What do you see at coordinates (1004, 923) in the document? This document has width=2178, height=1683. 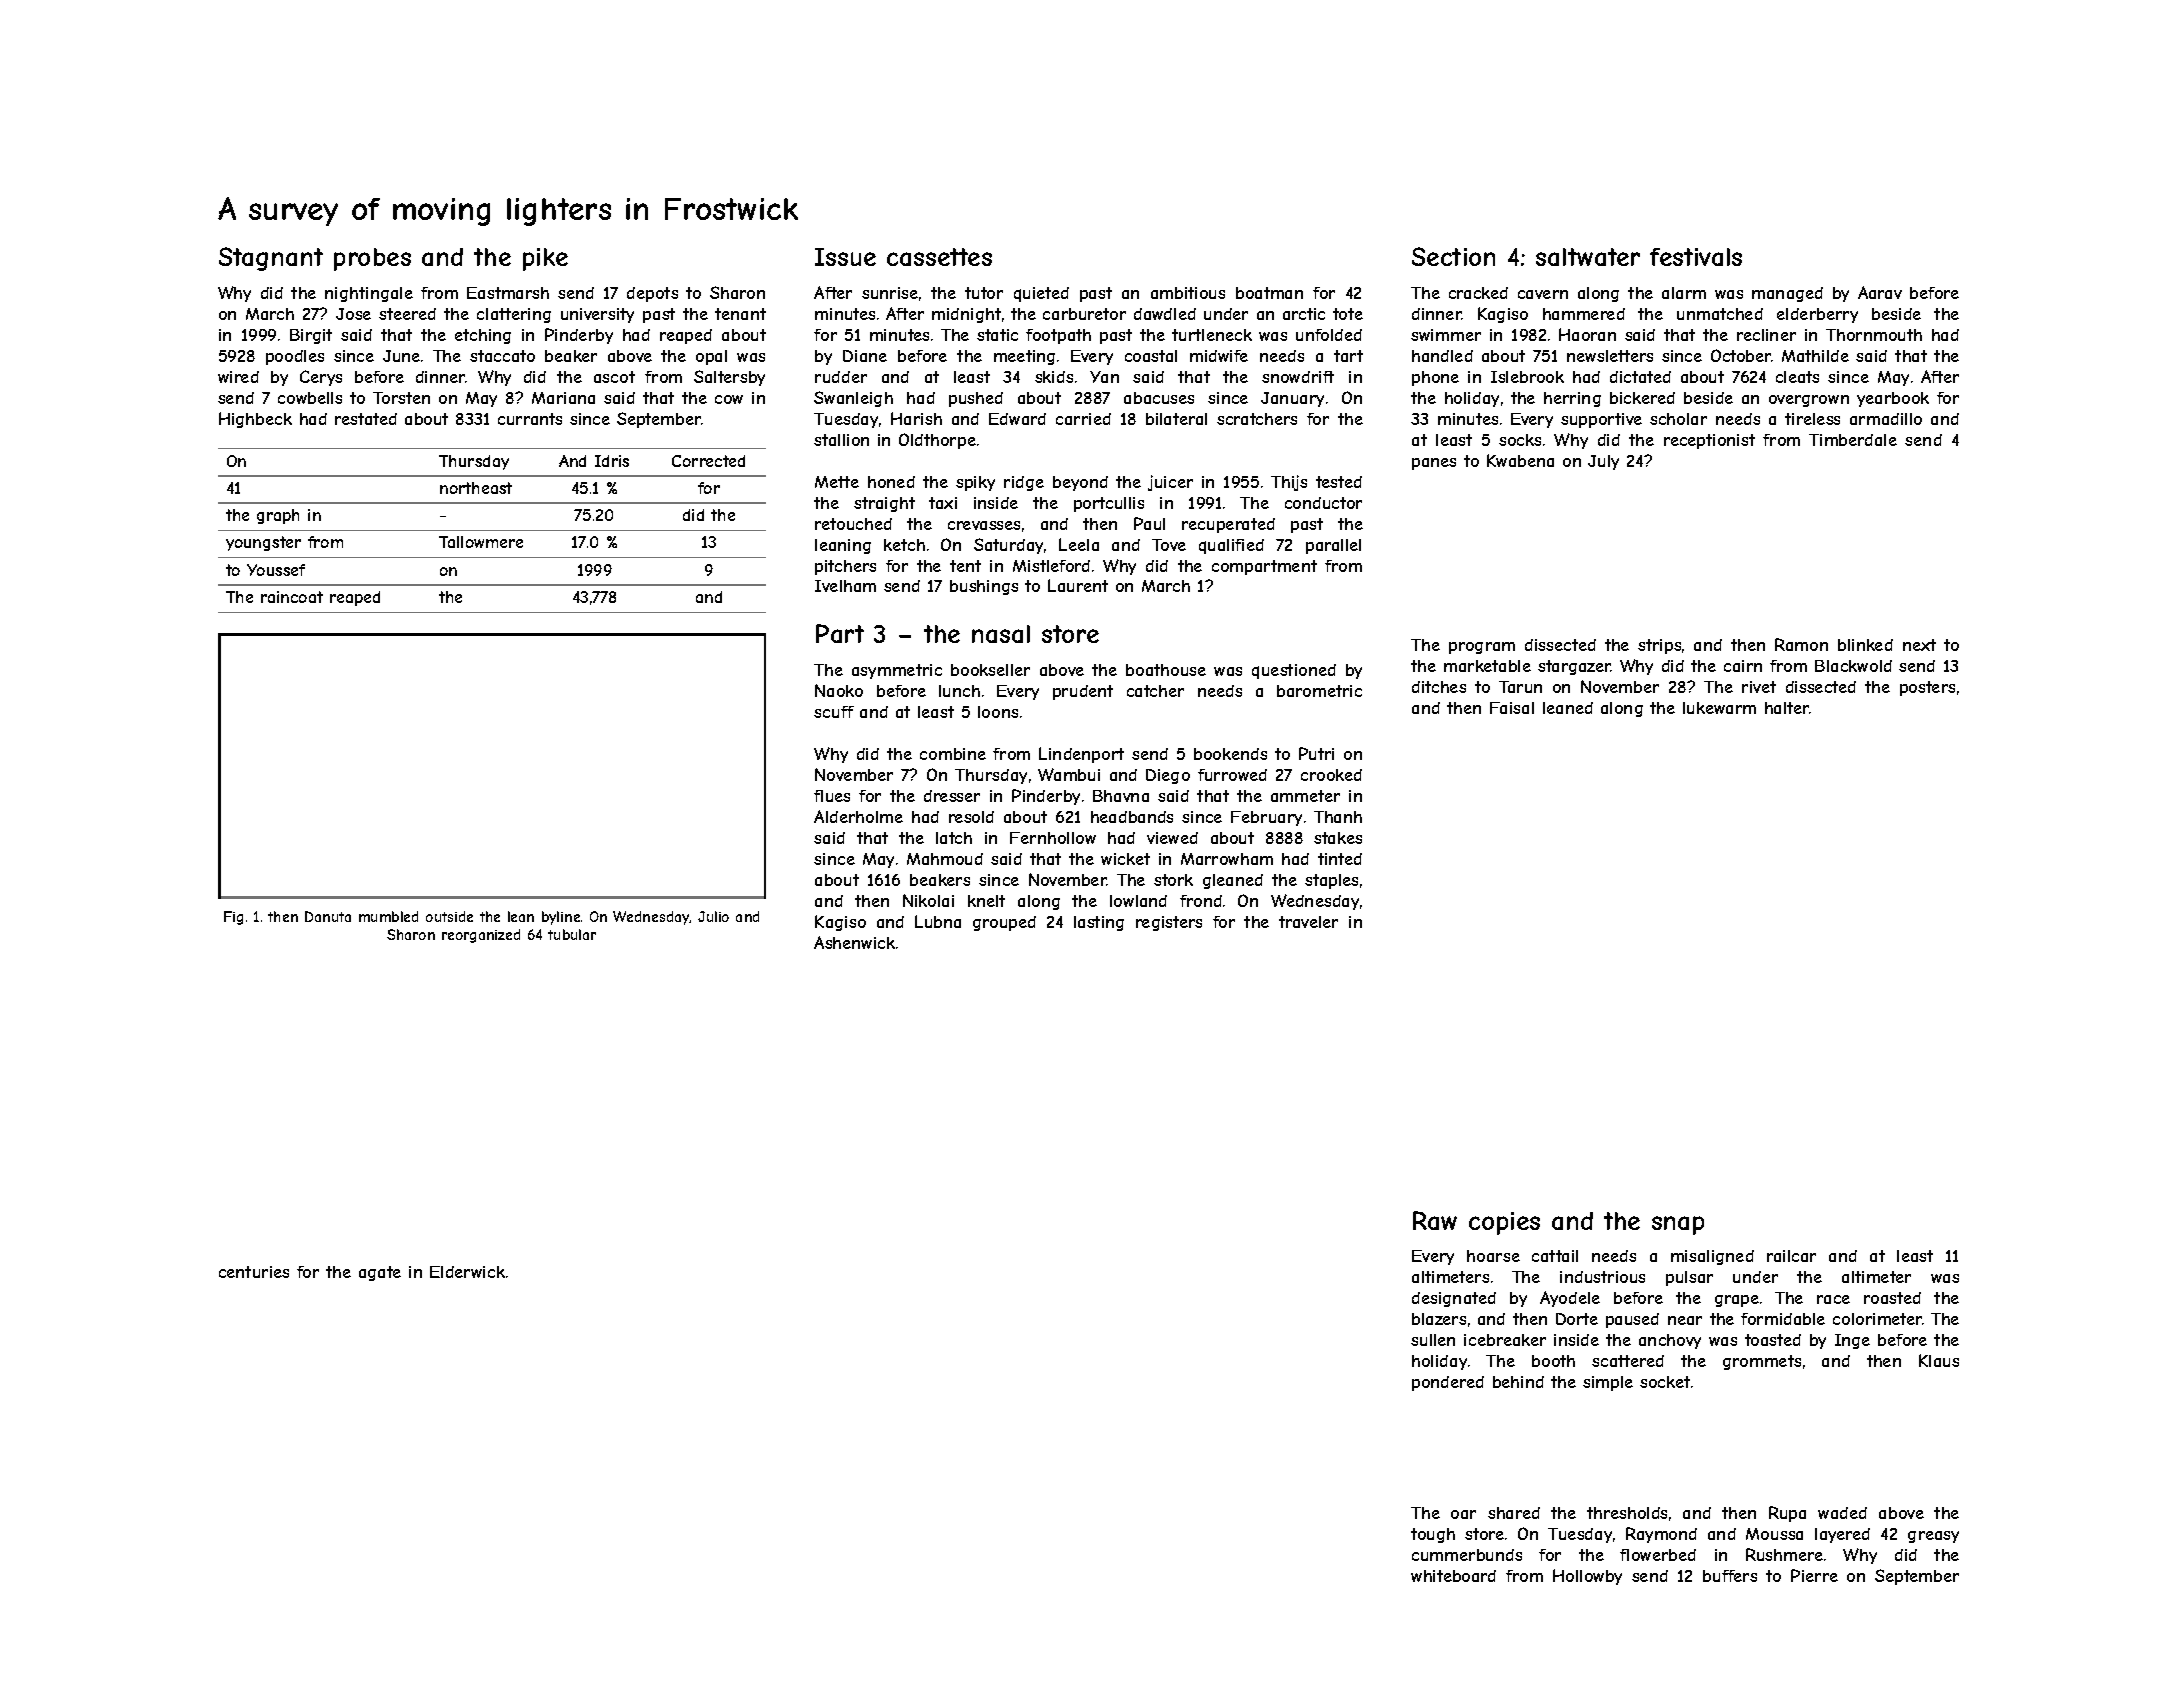 I see `grouped` at bounding box center [1004, 923].
